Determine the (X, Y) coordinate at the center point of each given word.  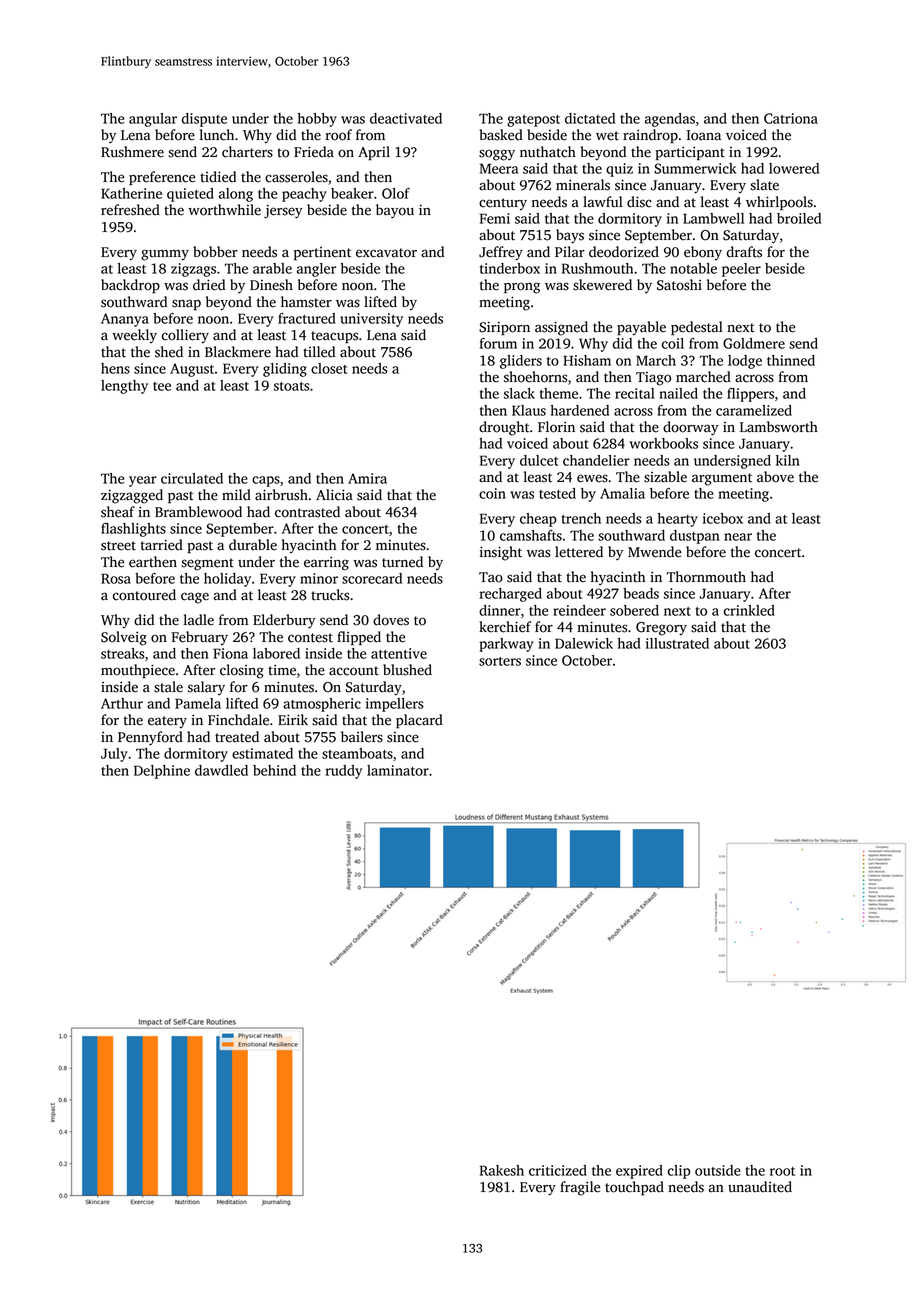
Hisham (587, 360)
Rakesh (502, 1170)
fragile (580, 1188)
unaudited (760, 1187)
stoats (292, 386)
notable (693, 268)
